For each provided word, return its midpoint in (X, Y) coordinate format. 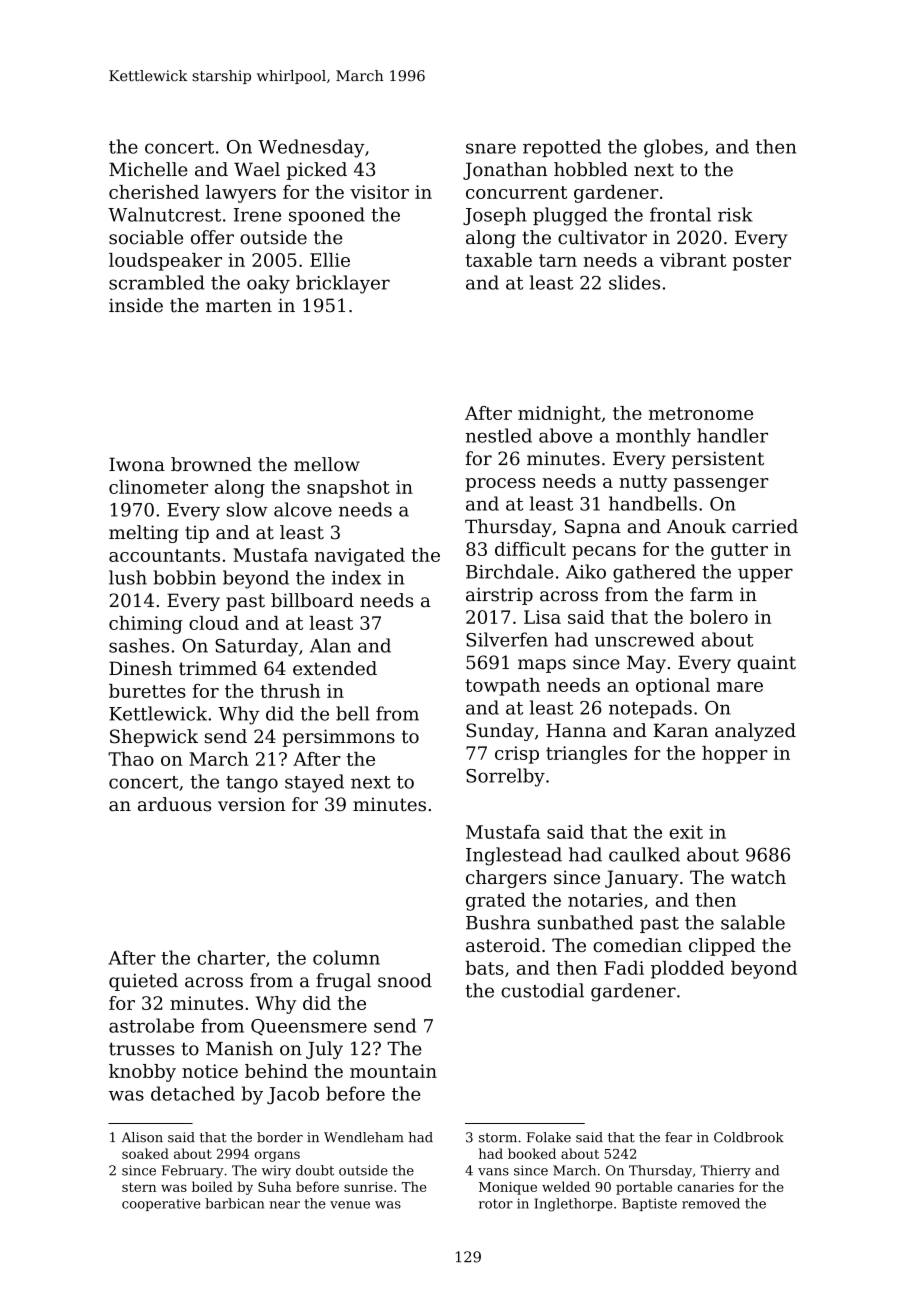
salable (753, 922)
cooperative (161, 1204)
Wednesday (311, 148)
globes (673, 148)
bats (484, 967)
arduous (174, 804)
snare (491, 148)
